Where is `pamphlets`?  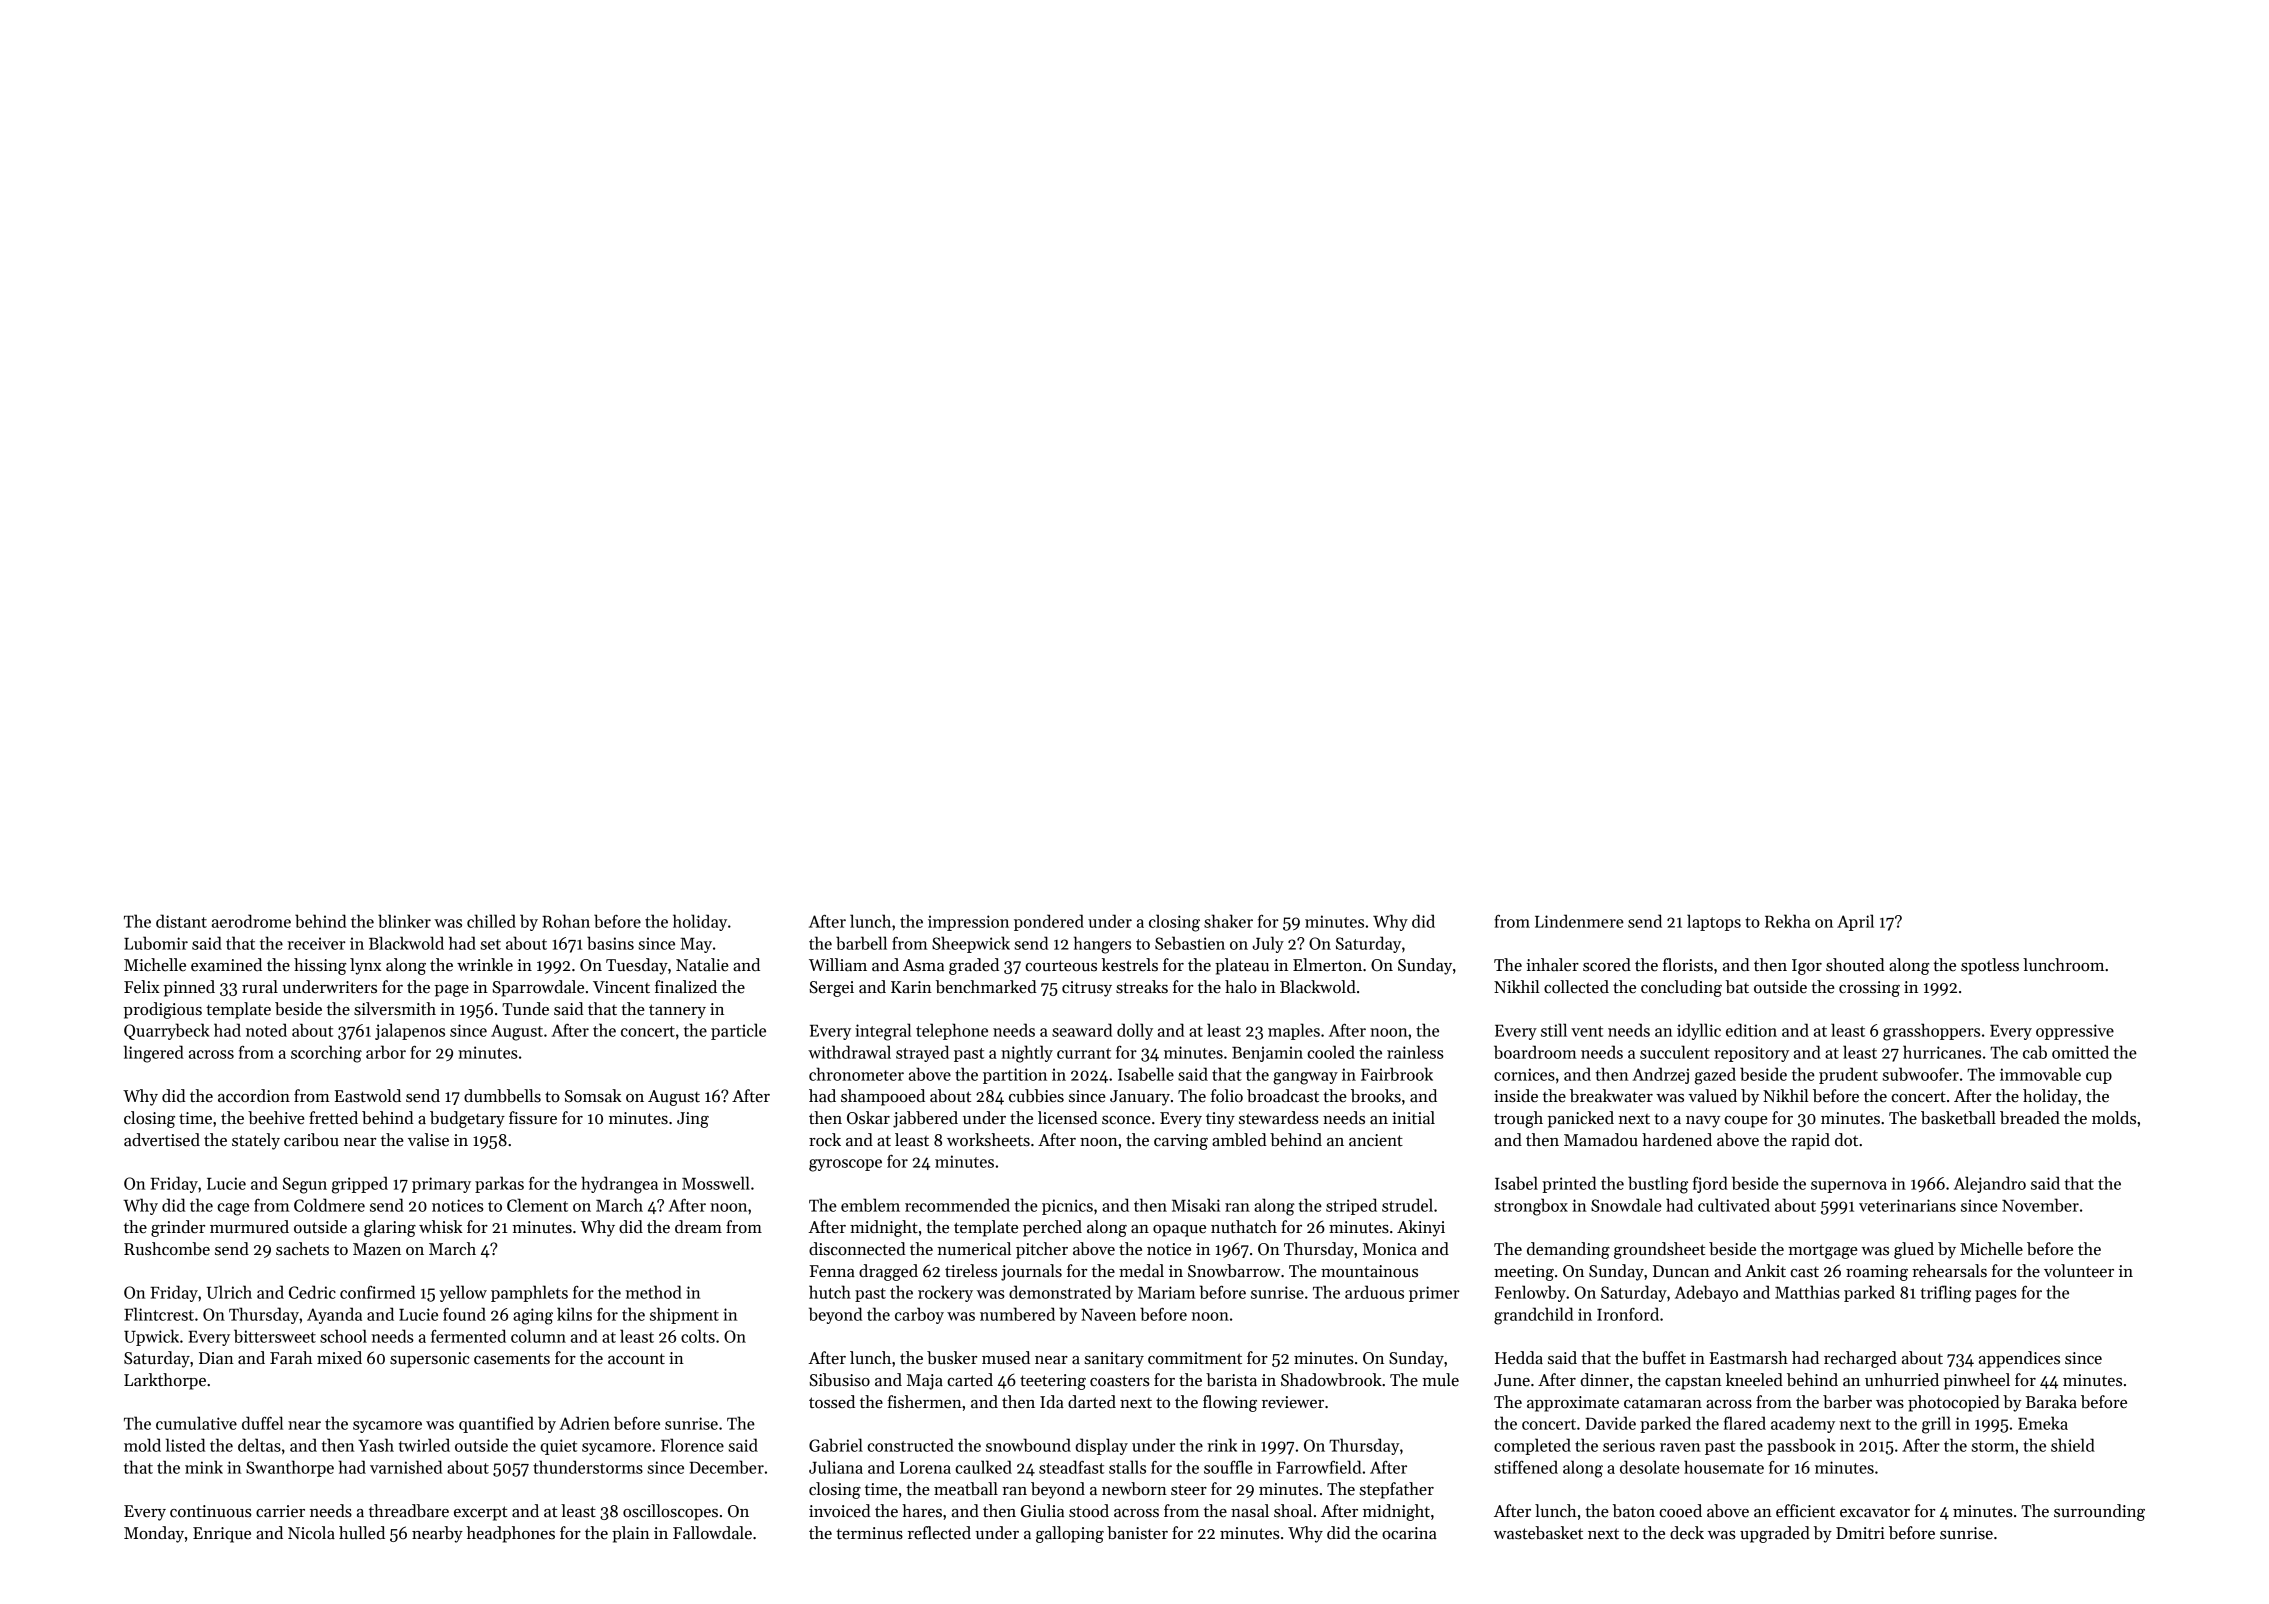
pamphlets is located at coordinates (529, 1293).
